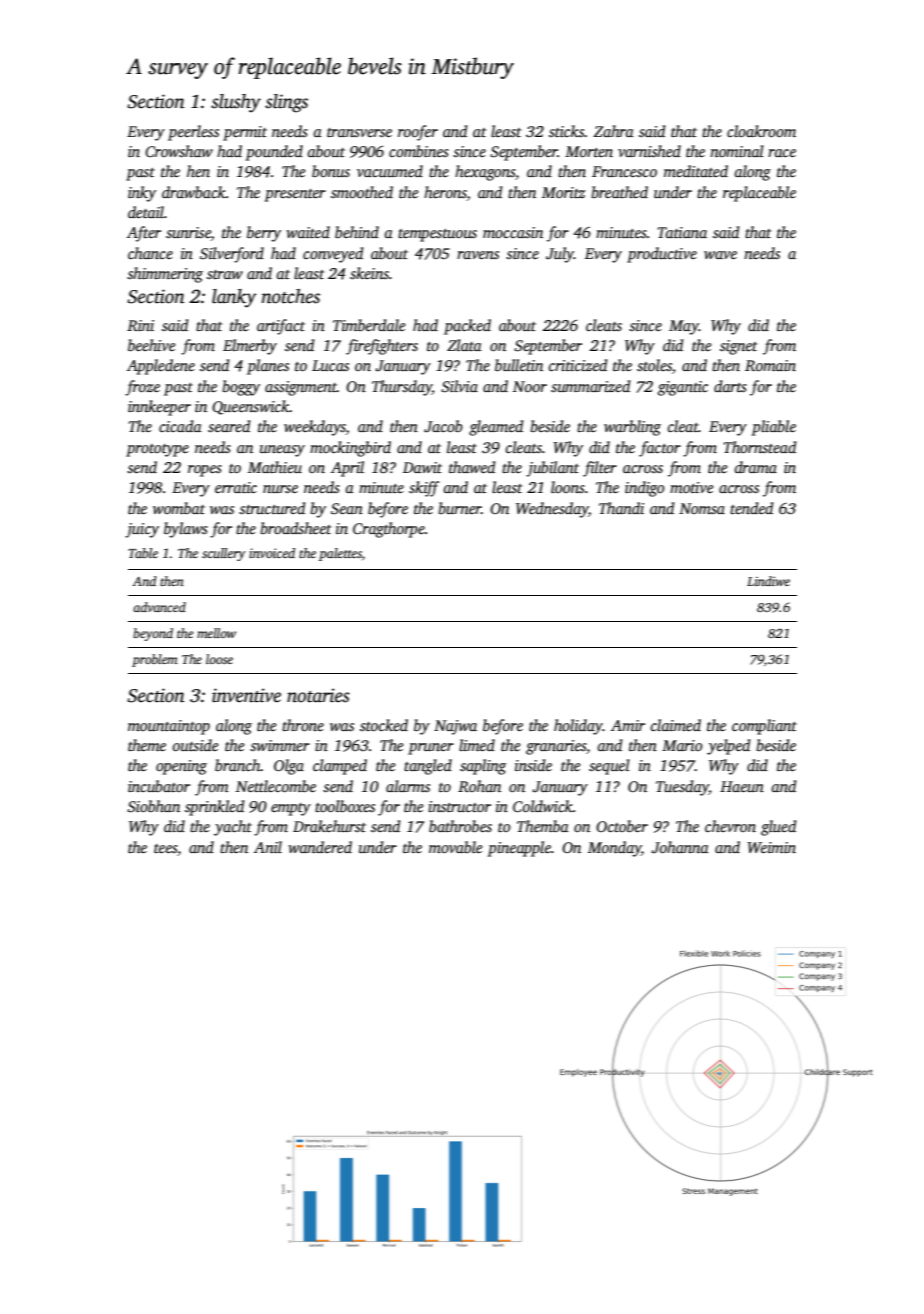  What do you see at coordinates (382, 347) in the screenshot?
I see `firefighters` at bounding box center [382, 347].
